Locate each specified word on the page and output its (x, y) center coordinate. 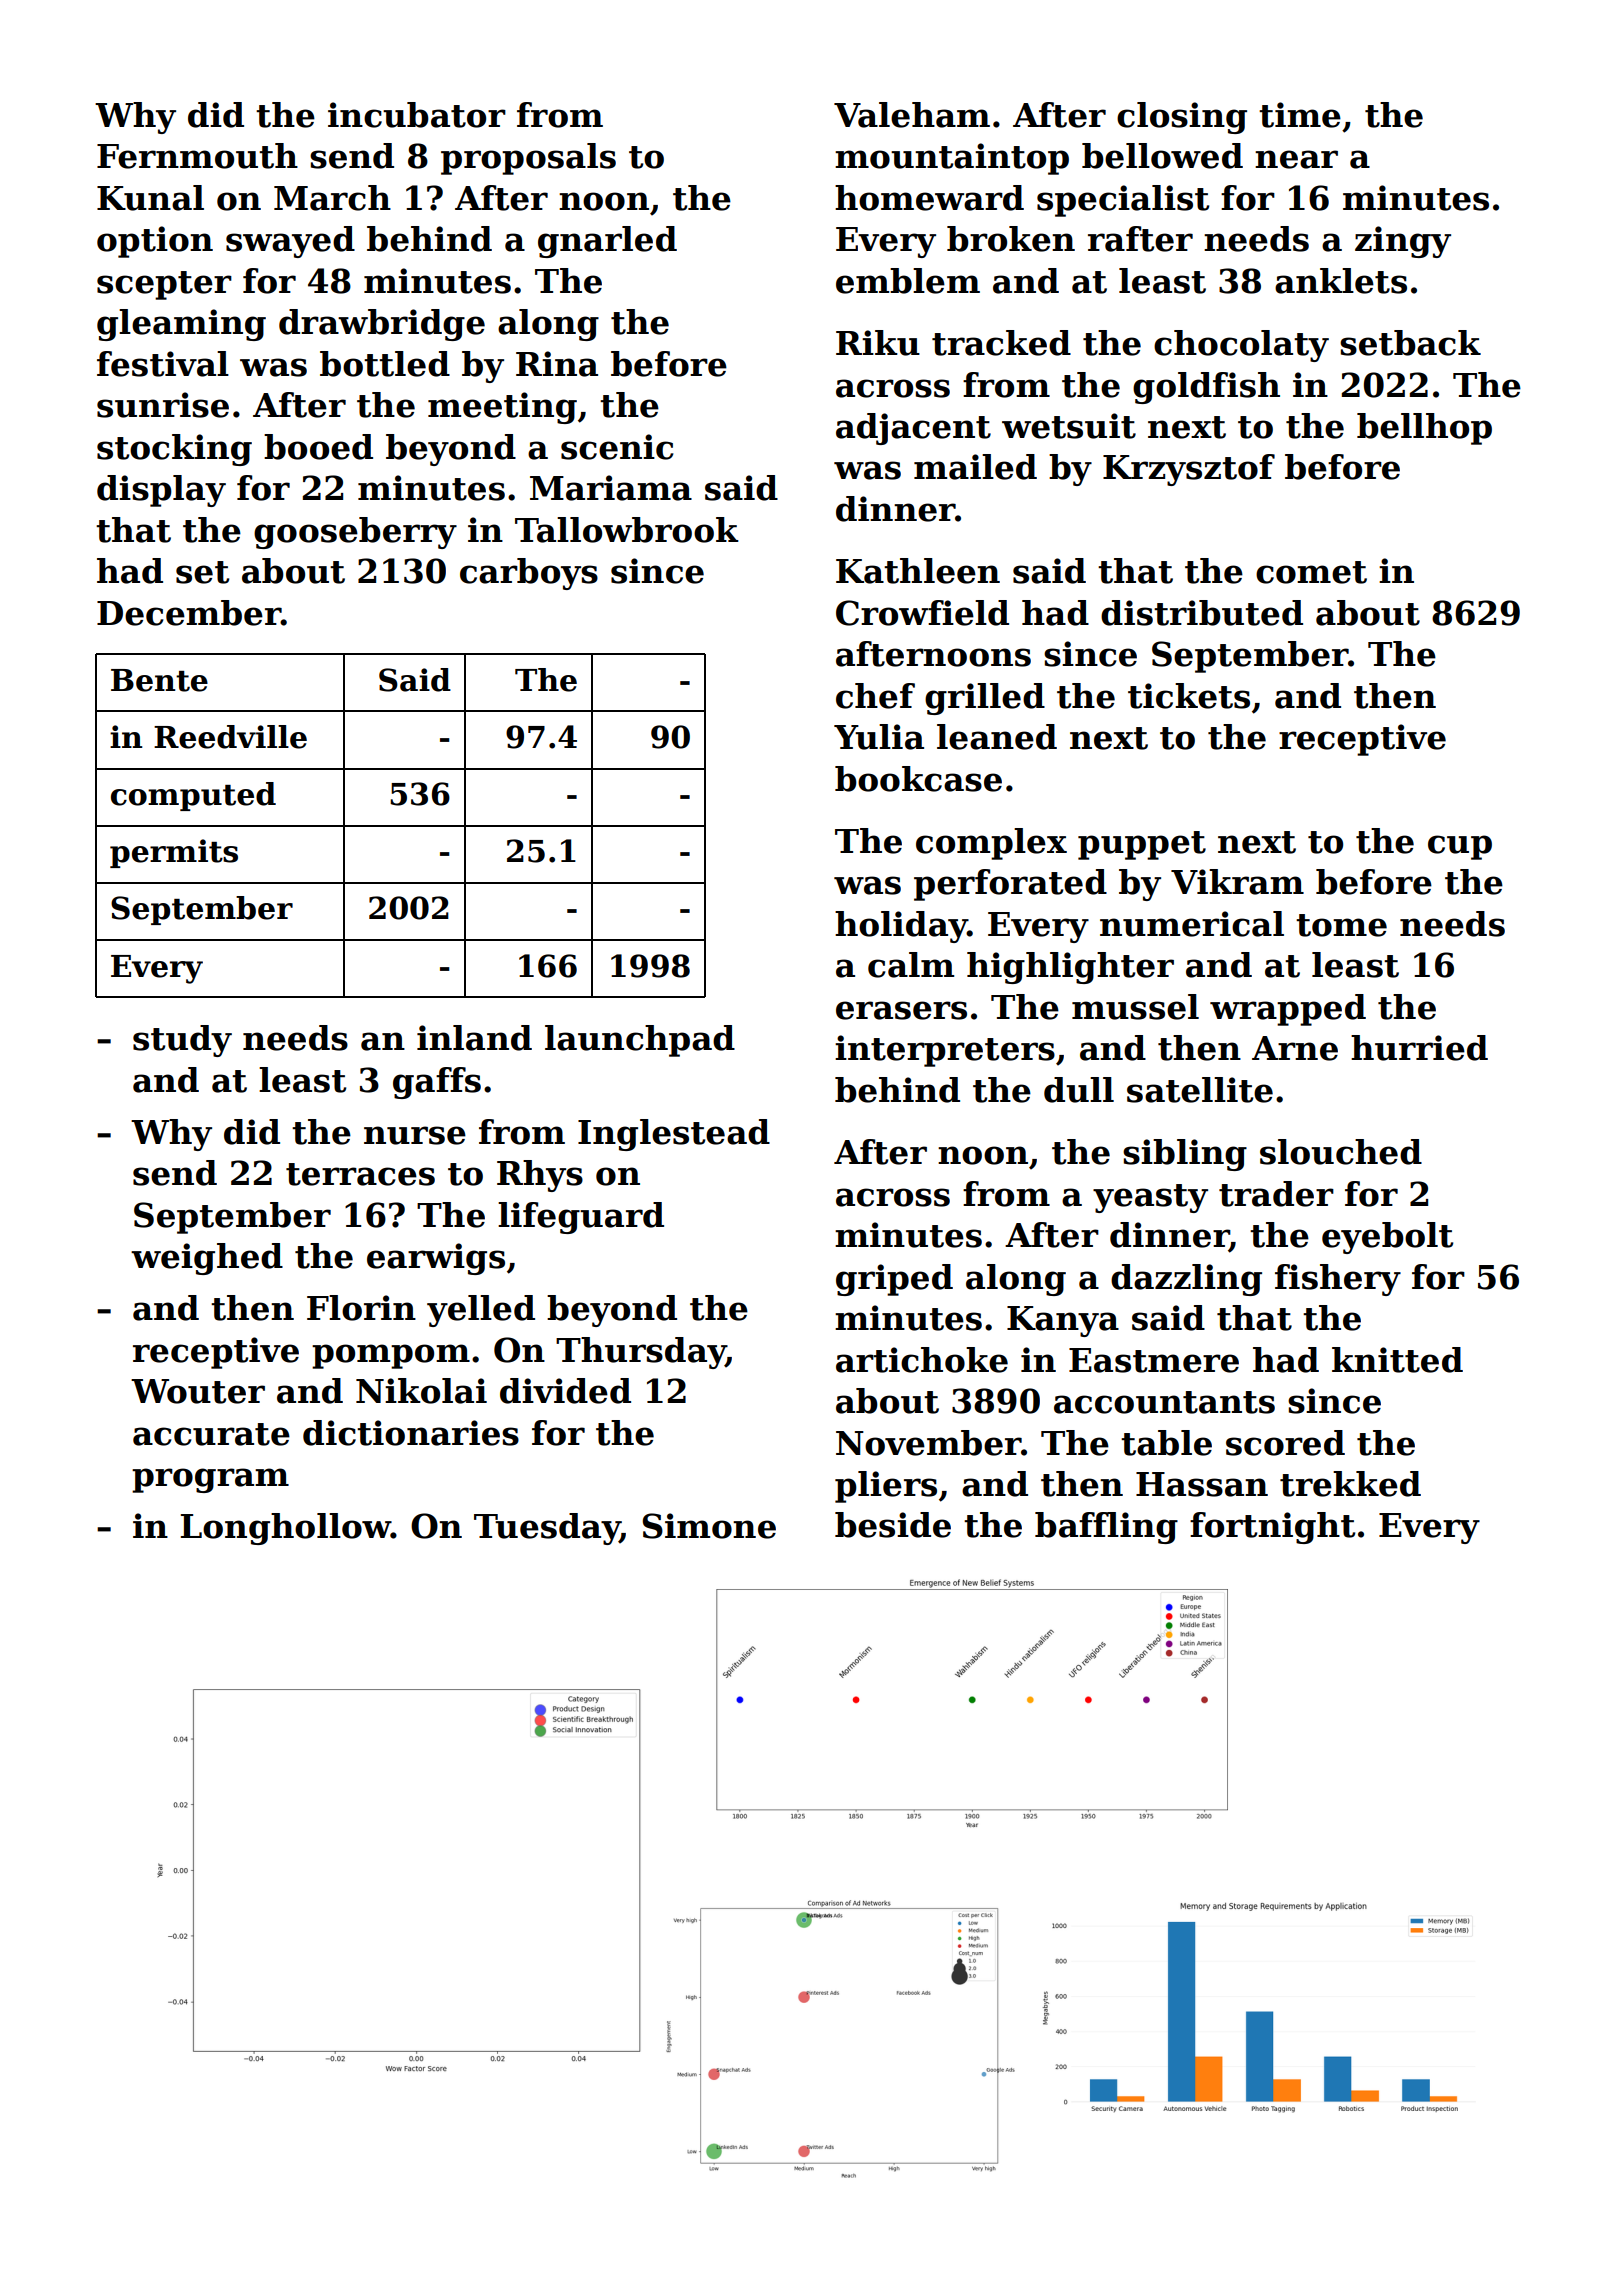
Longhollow (286, 1529)
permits (174, 853)
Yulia (879, 737)
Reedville (230, 737)
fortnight (1272, 1528)
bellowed (1162, 156)
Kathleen (918, 571)
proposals (528, 159)
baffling (1106, 1528)
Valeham (912, 115)
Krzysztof (1189, 470)
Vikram (1237, 882)
